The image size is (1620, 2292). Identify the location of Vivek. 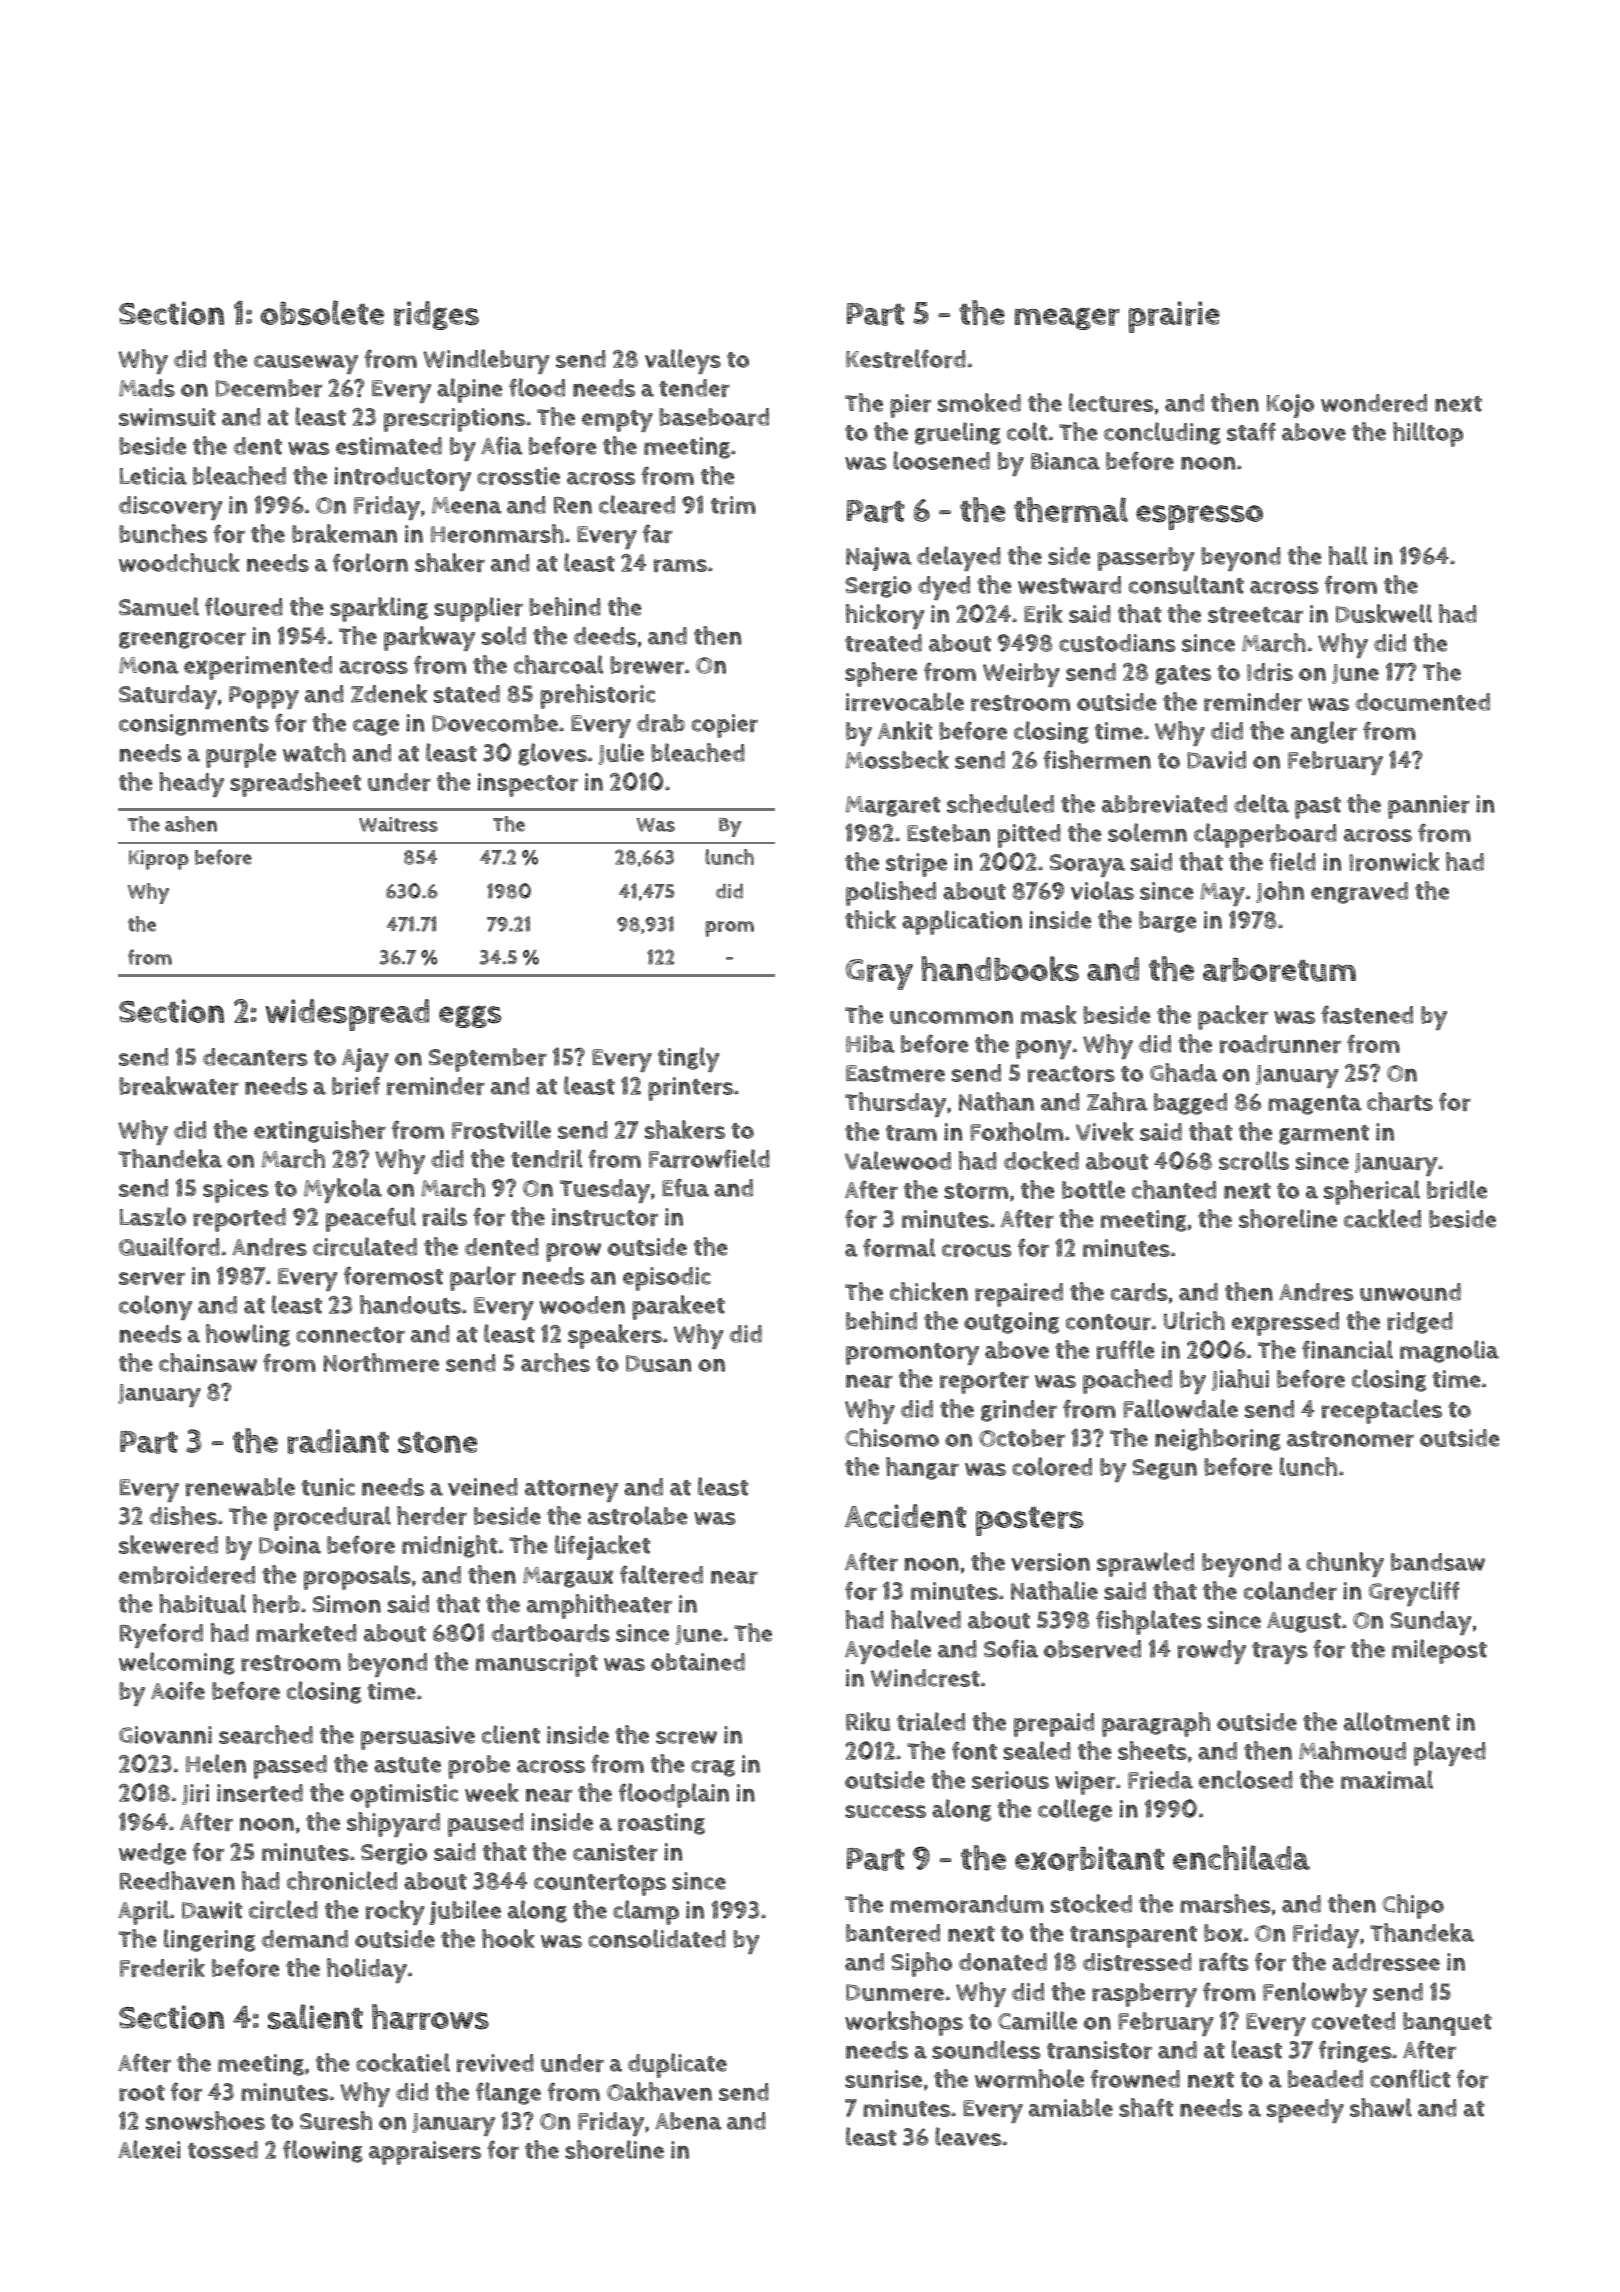
(1105, 1131).
